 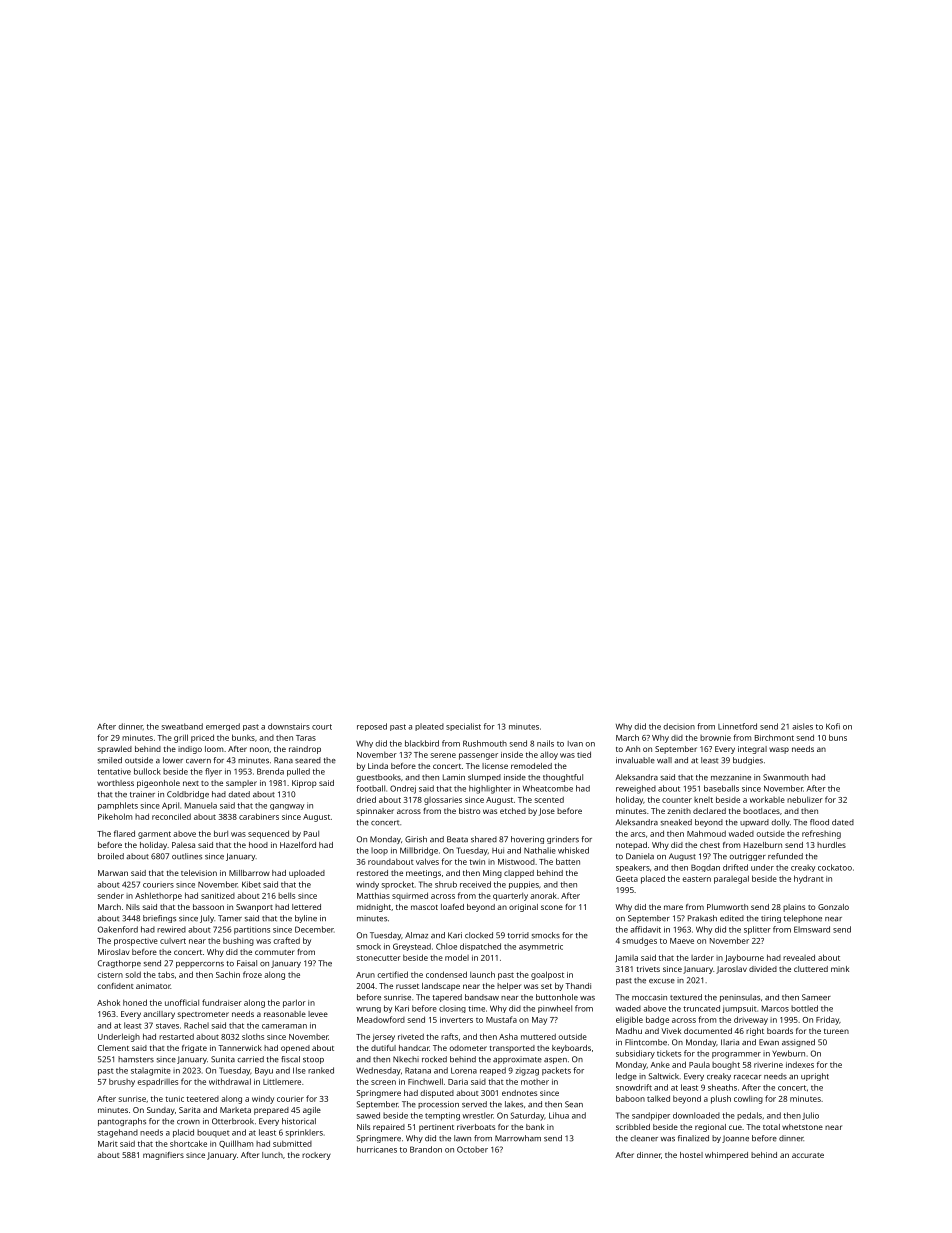 I want to click on sweatband, so click(x=182, y=726).
